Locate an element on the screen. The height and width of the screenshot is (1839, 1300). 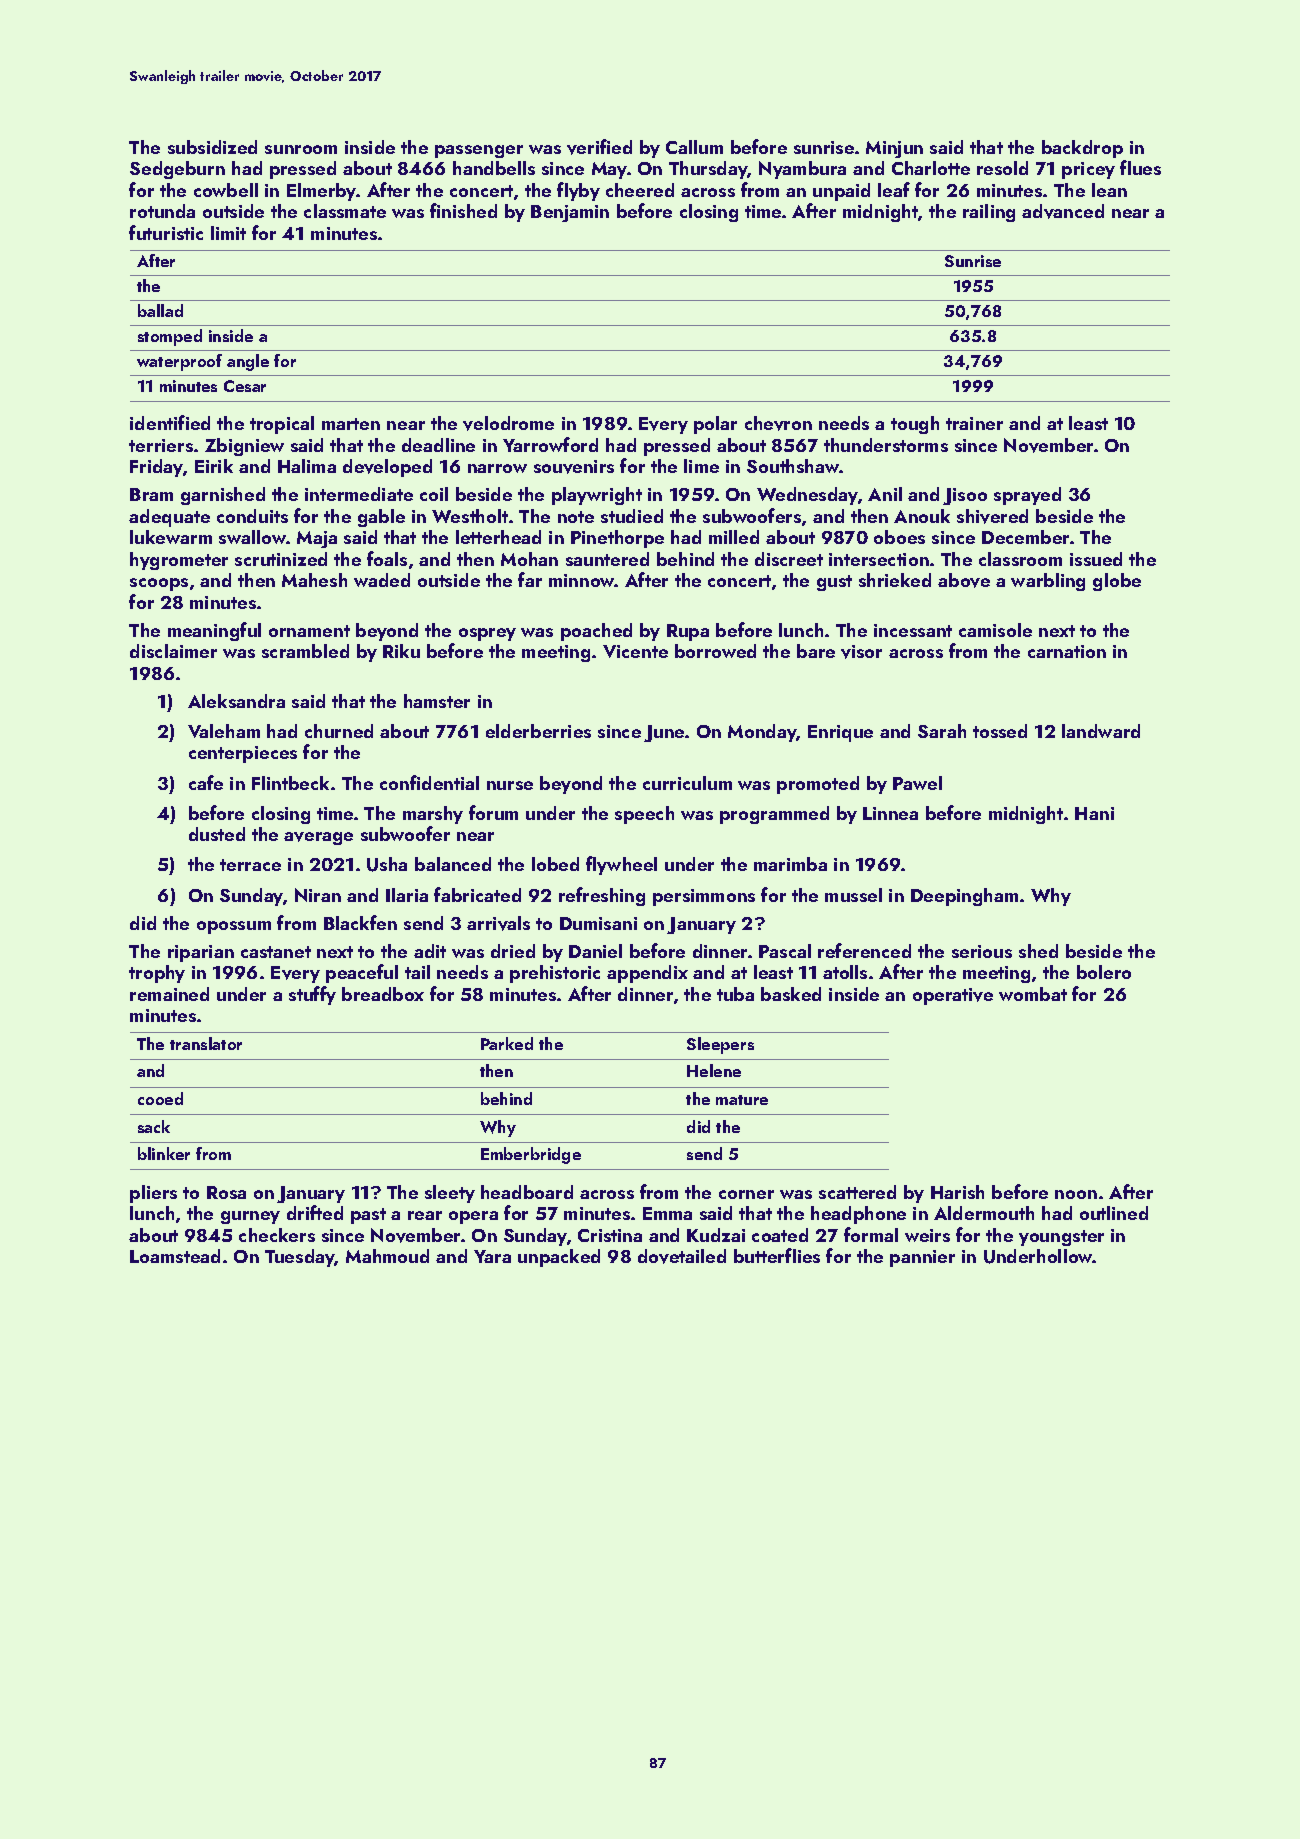
Vicente is located at coordinates (635, 651).
